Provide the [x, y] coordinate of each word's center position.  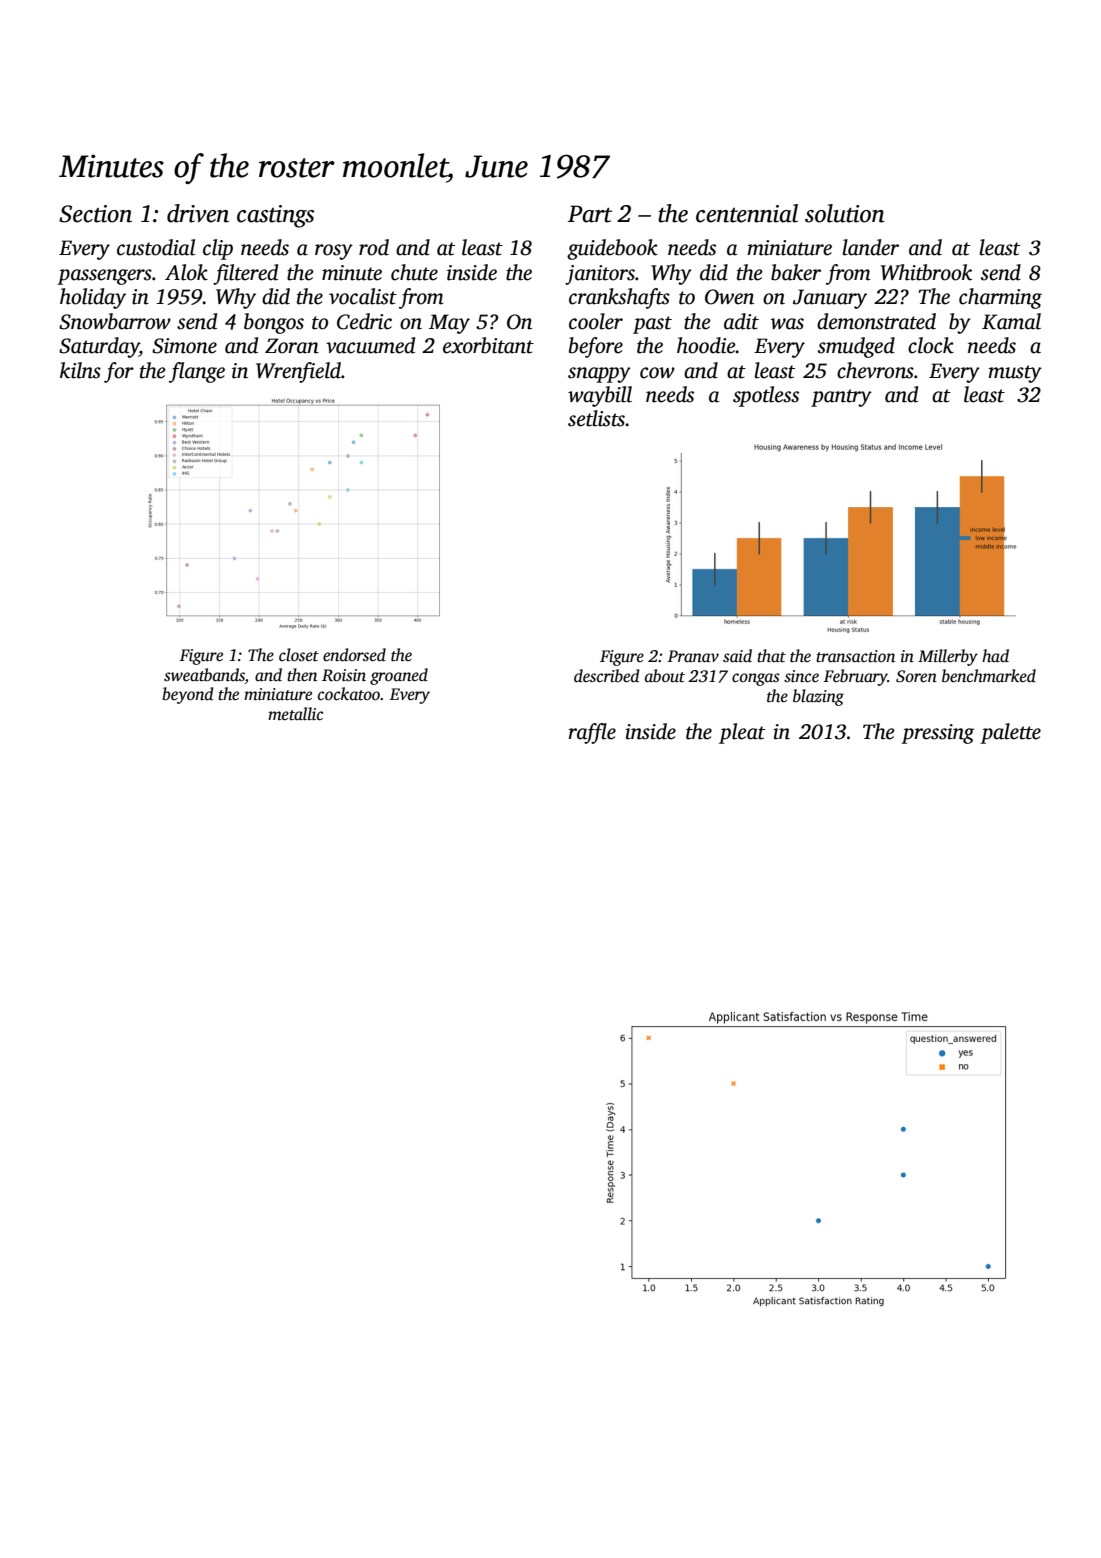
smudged [856, 347]
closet [299, 655]
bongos [274, 323]
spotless [766, 396]
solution [845, 213]
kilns [80, 370]
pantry [841, 398]
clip [218, 249]
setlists [596, 418]
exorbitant [488, 345]
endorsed [354, 655]
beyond [187, 695]
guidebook [612, 249]
